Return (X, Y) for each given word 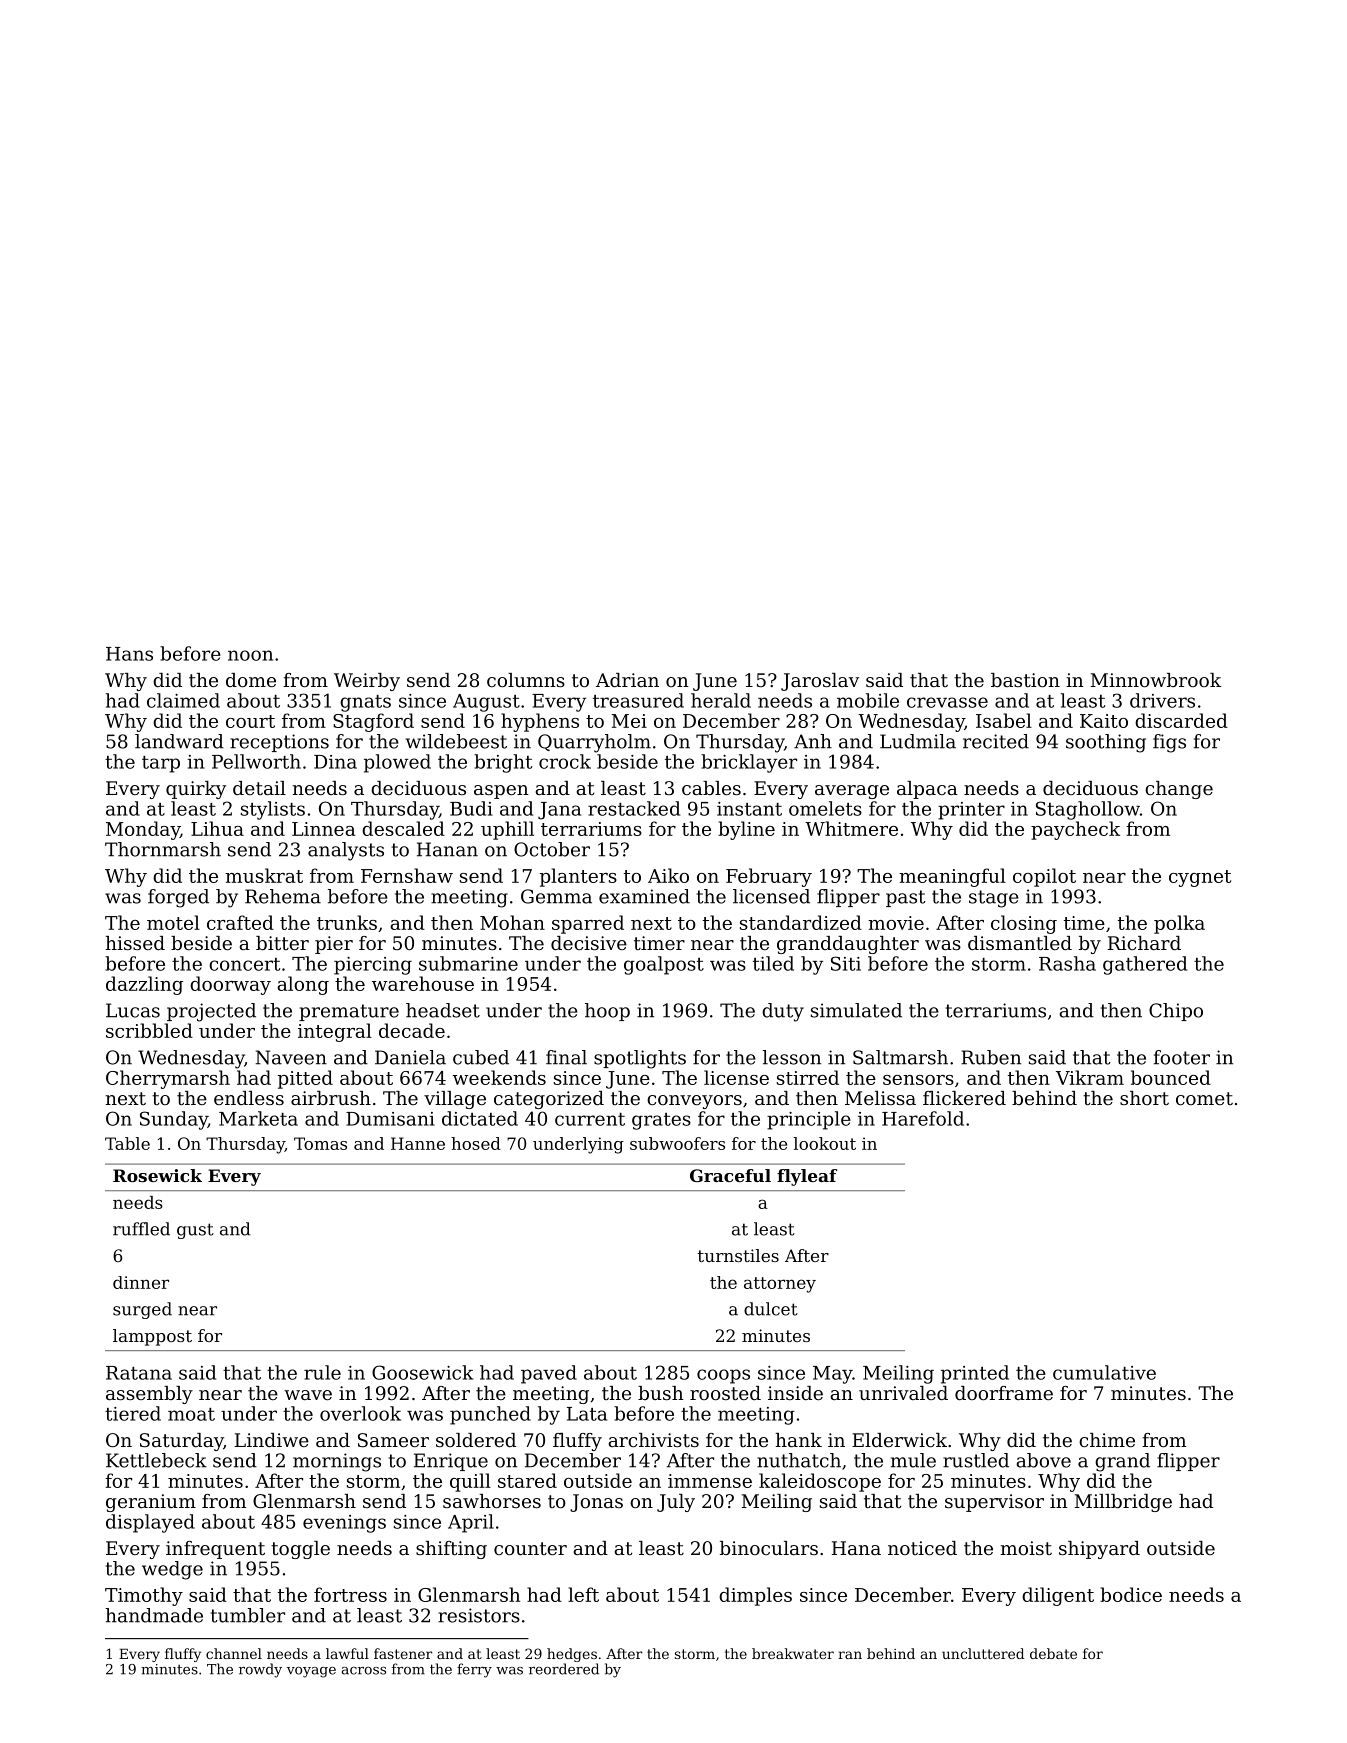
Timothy (144, 1596)
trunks (347, 922)
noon (250, 655)
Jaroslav (820, 682)
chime (1107, 1440)
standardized (801, 922)
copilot (1044, 877)
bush (661, 1393)
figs (1169, 743)
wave (308, 1395)
